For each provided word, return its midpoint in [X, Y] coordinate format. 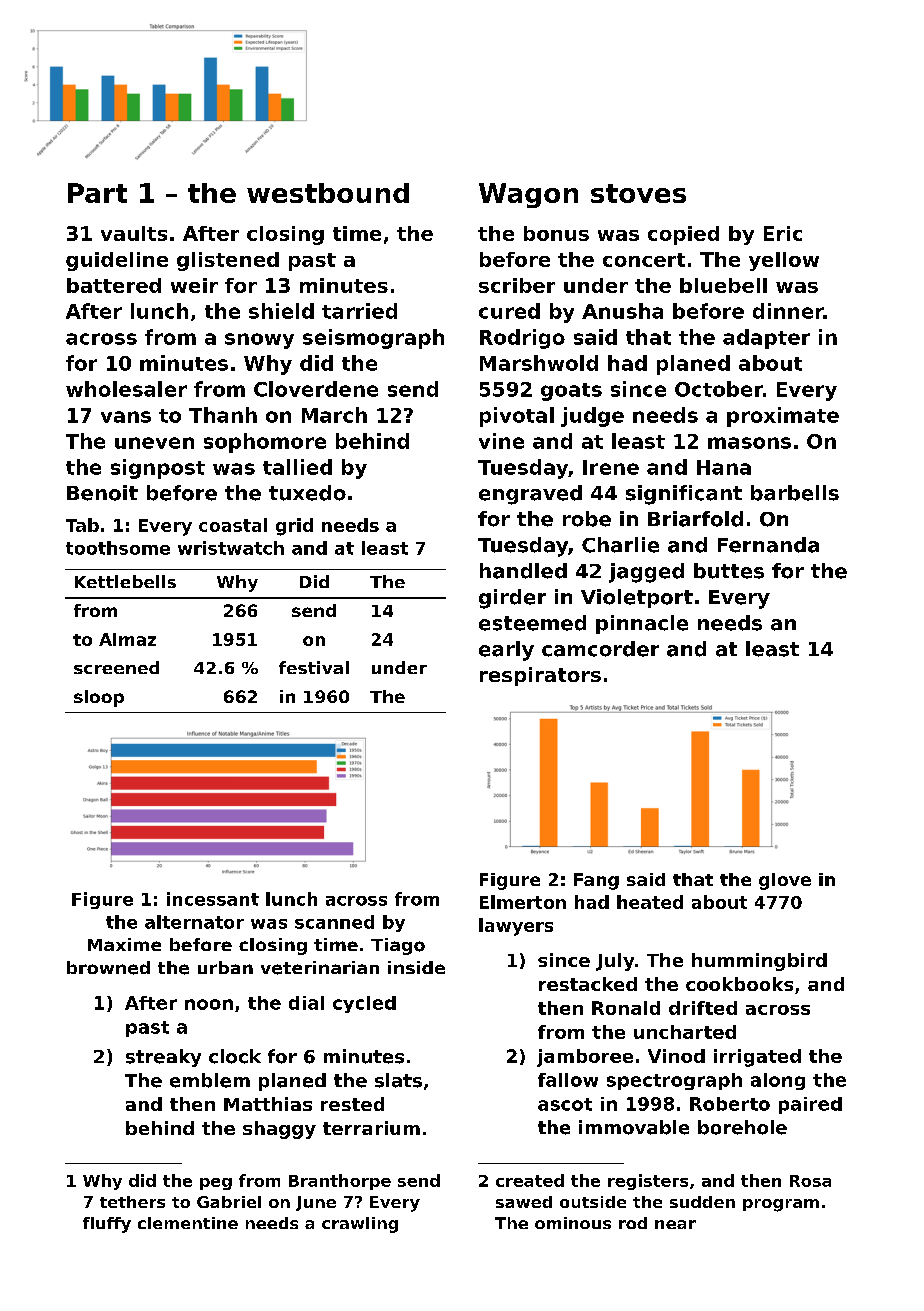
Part [97, 193]
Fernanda [768, 545]
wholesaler [126, 389]
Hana [724, 467]
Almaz [127, 639]
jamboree [585, 1058]
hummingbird [759, 962]
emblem [210, 1080]
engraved [530, 495]
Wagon [528, 195]
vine [501, 441]
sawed [524, 1202]
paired [810, 1105]
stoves [638, 193]
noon [209, 1004]
